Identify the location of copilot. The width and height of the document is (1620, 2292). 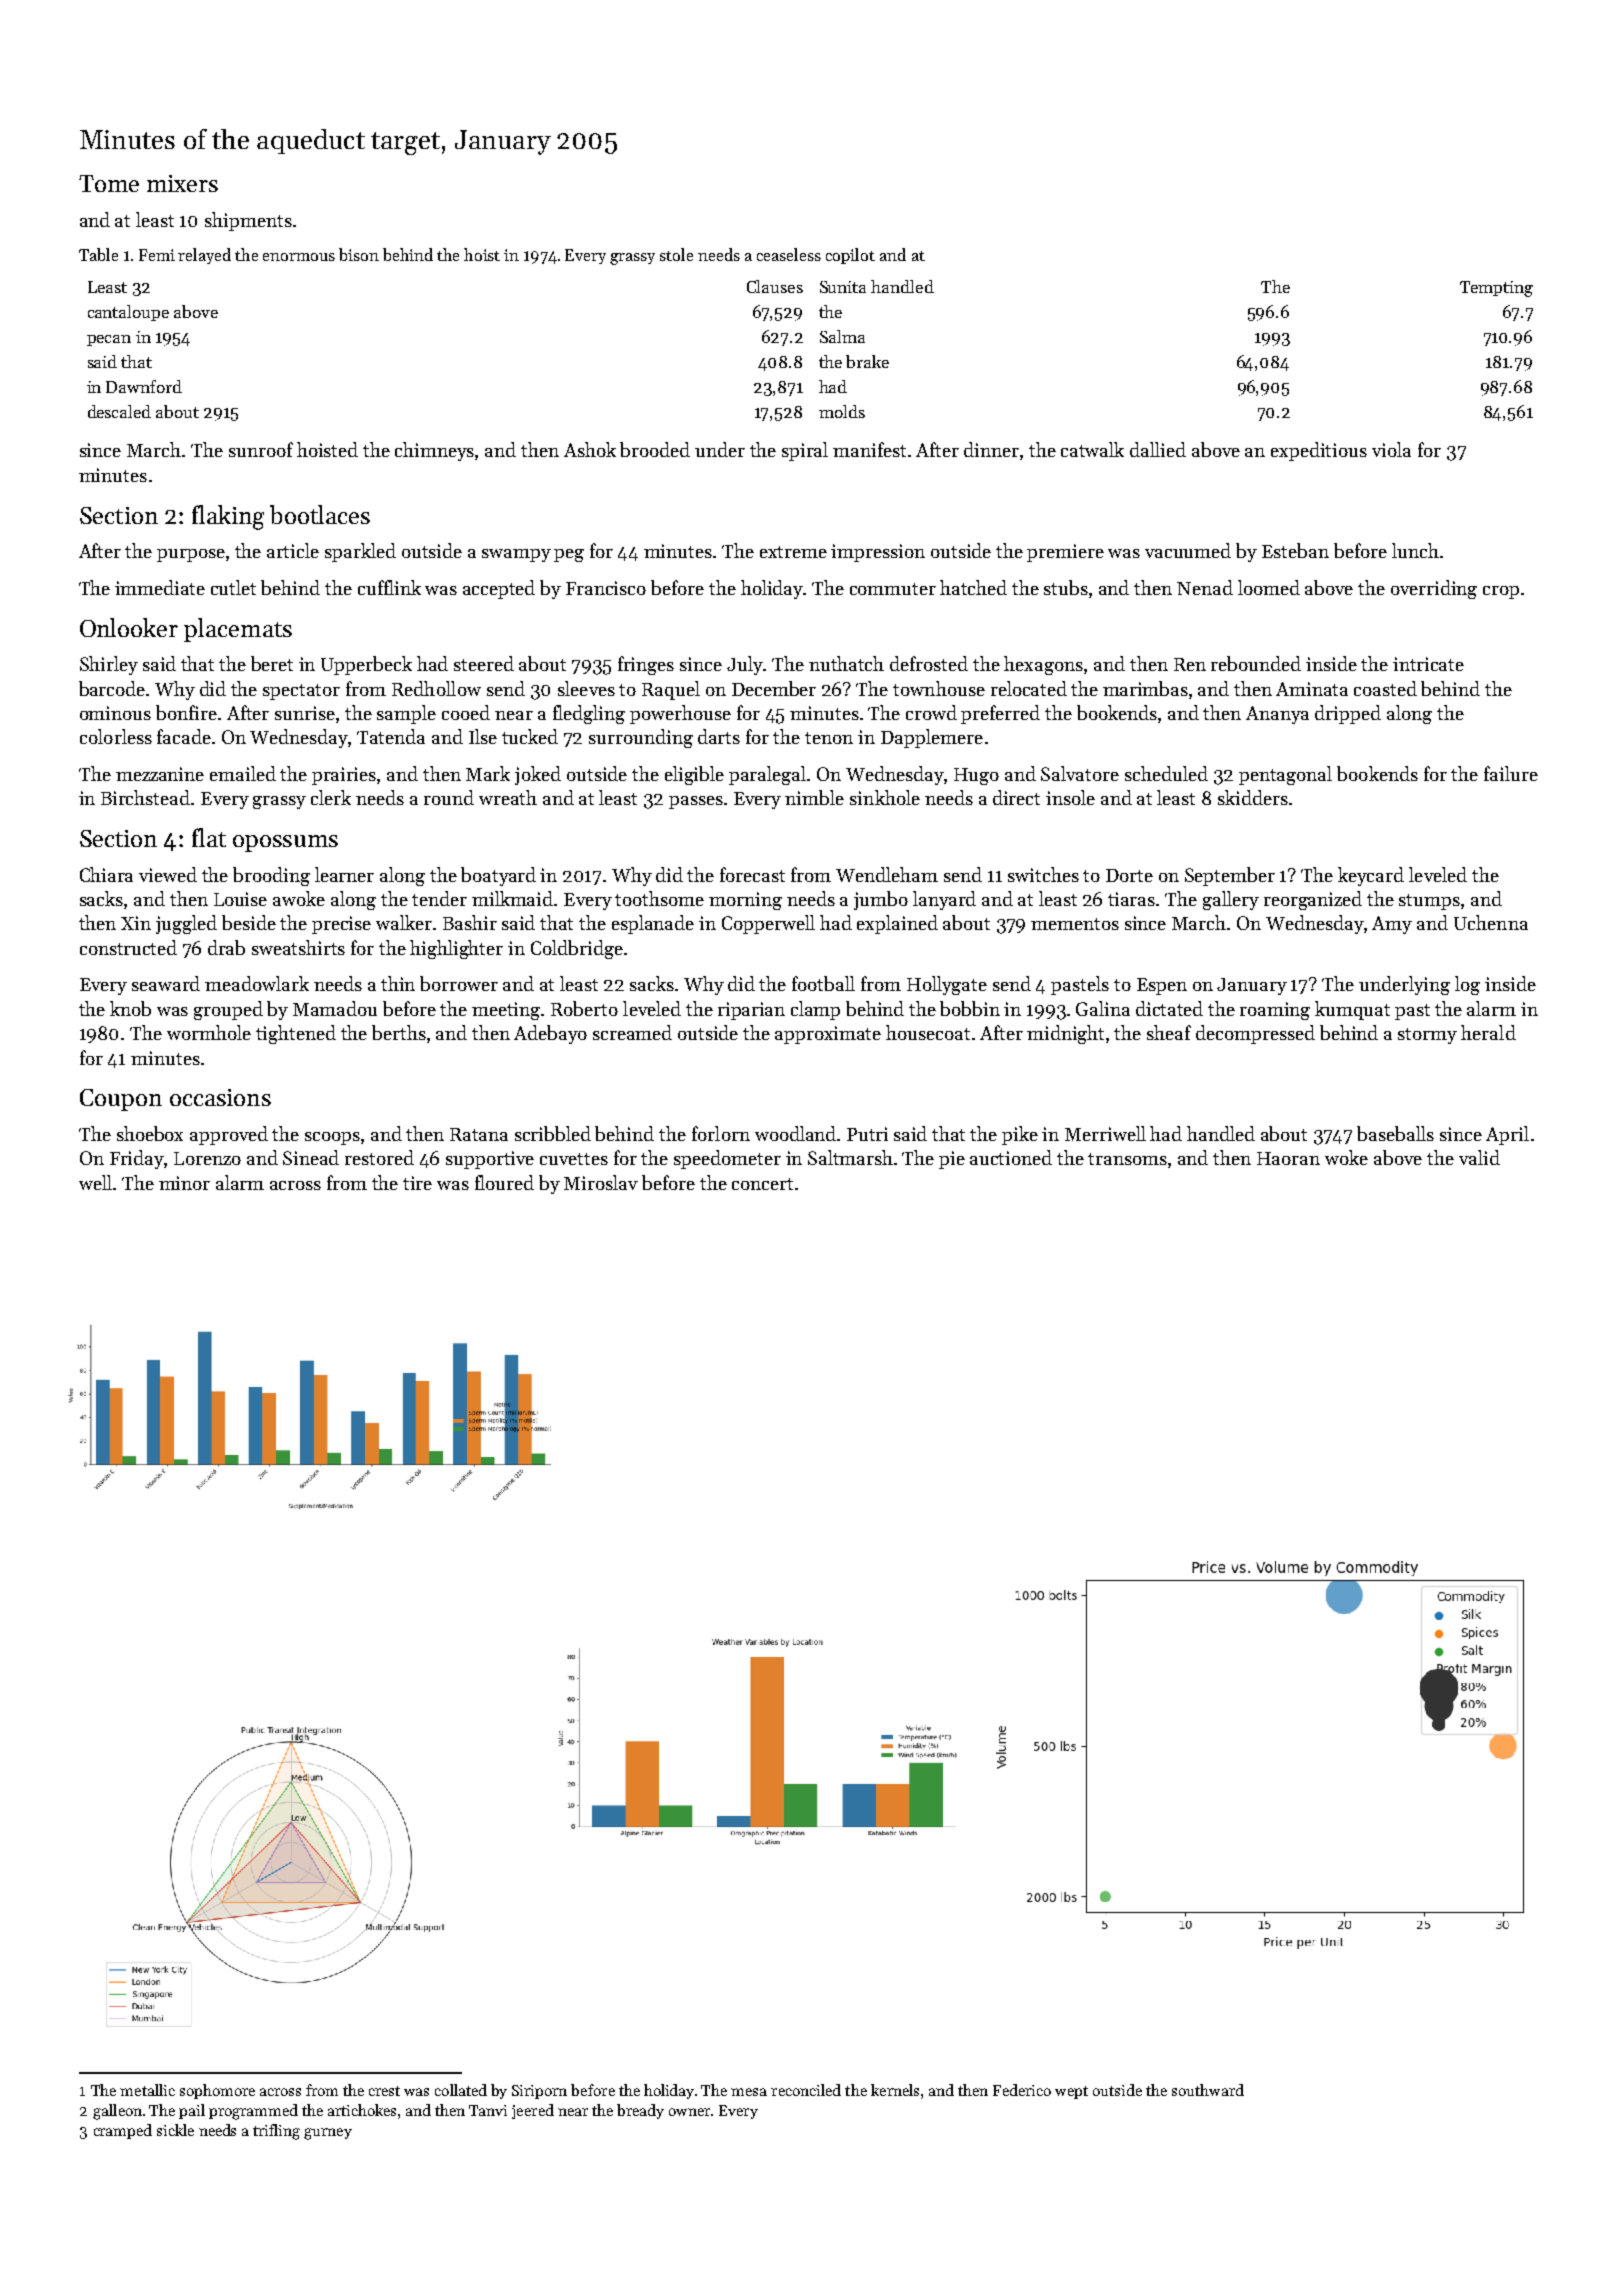
(850, 256).
